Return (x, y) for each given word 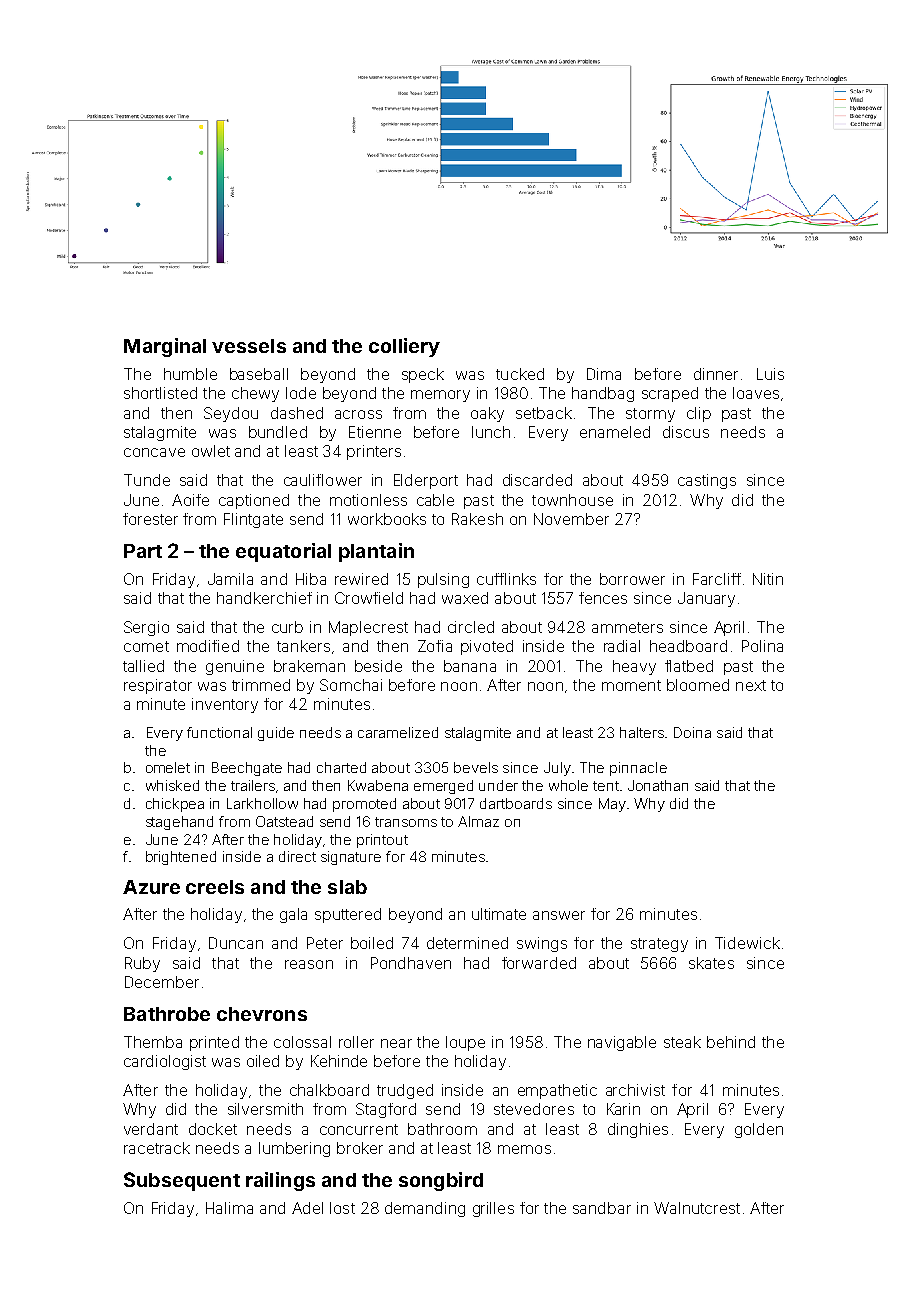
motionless (368, 500)
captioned (254, 501)
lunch (491, 432)
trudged (405, 1091)
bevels (476, 767)
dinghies (638, 1130)
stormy (650, 415)
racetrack (157, 1148)
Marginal (165, 347)
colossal (302, 1042)
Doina (692, 732)
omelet (168, 767)
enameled (615, 432)
